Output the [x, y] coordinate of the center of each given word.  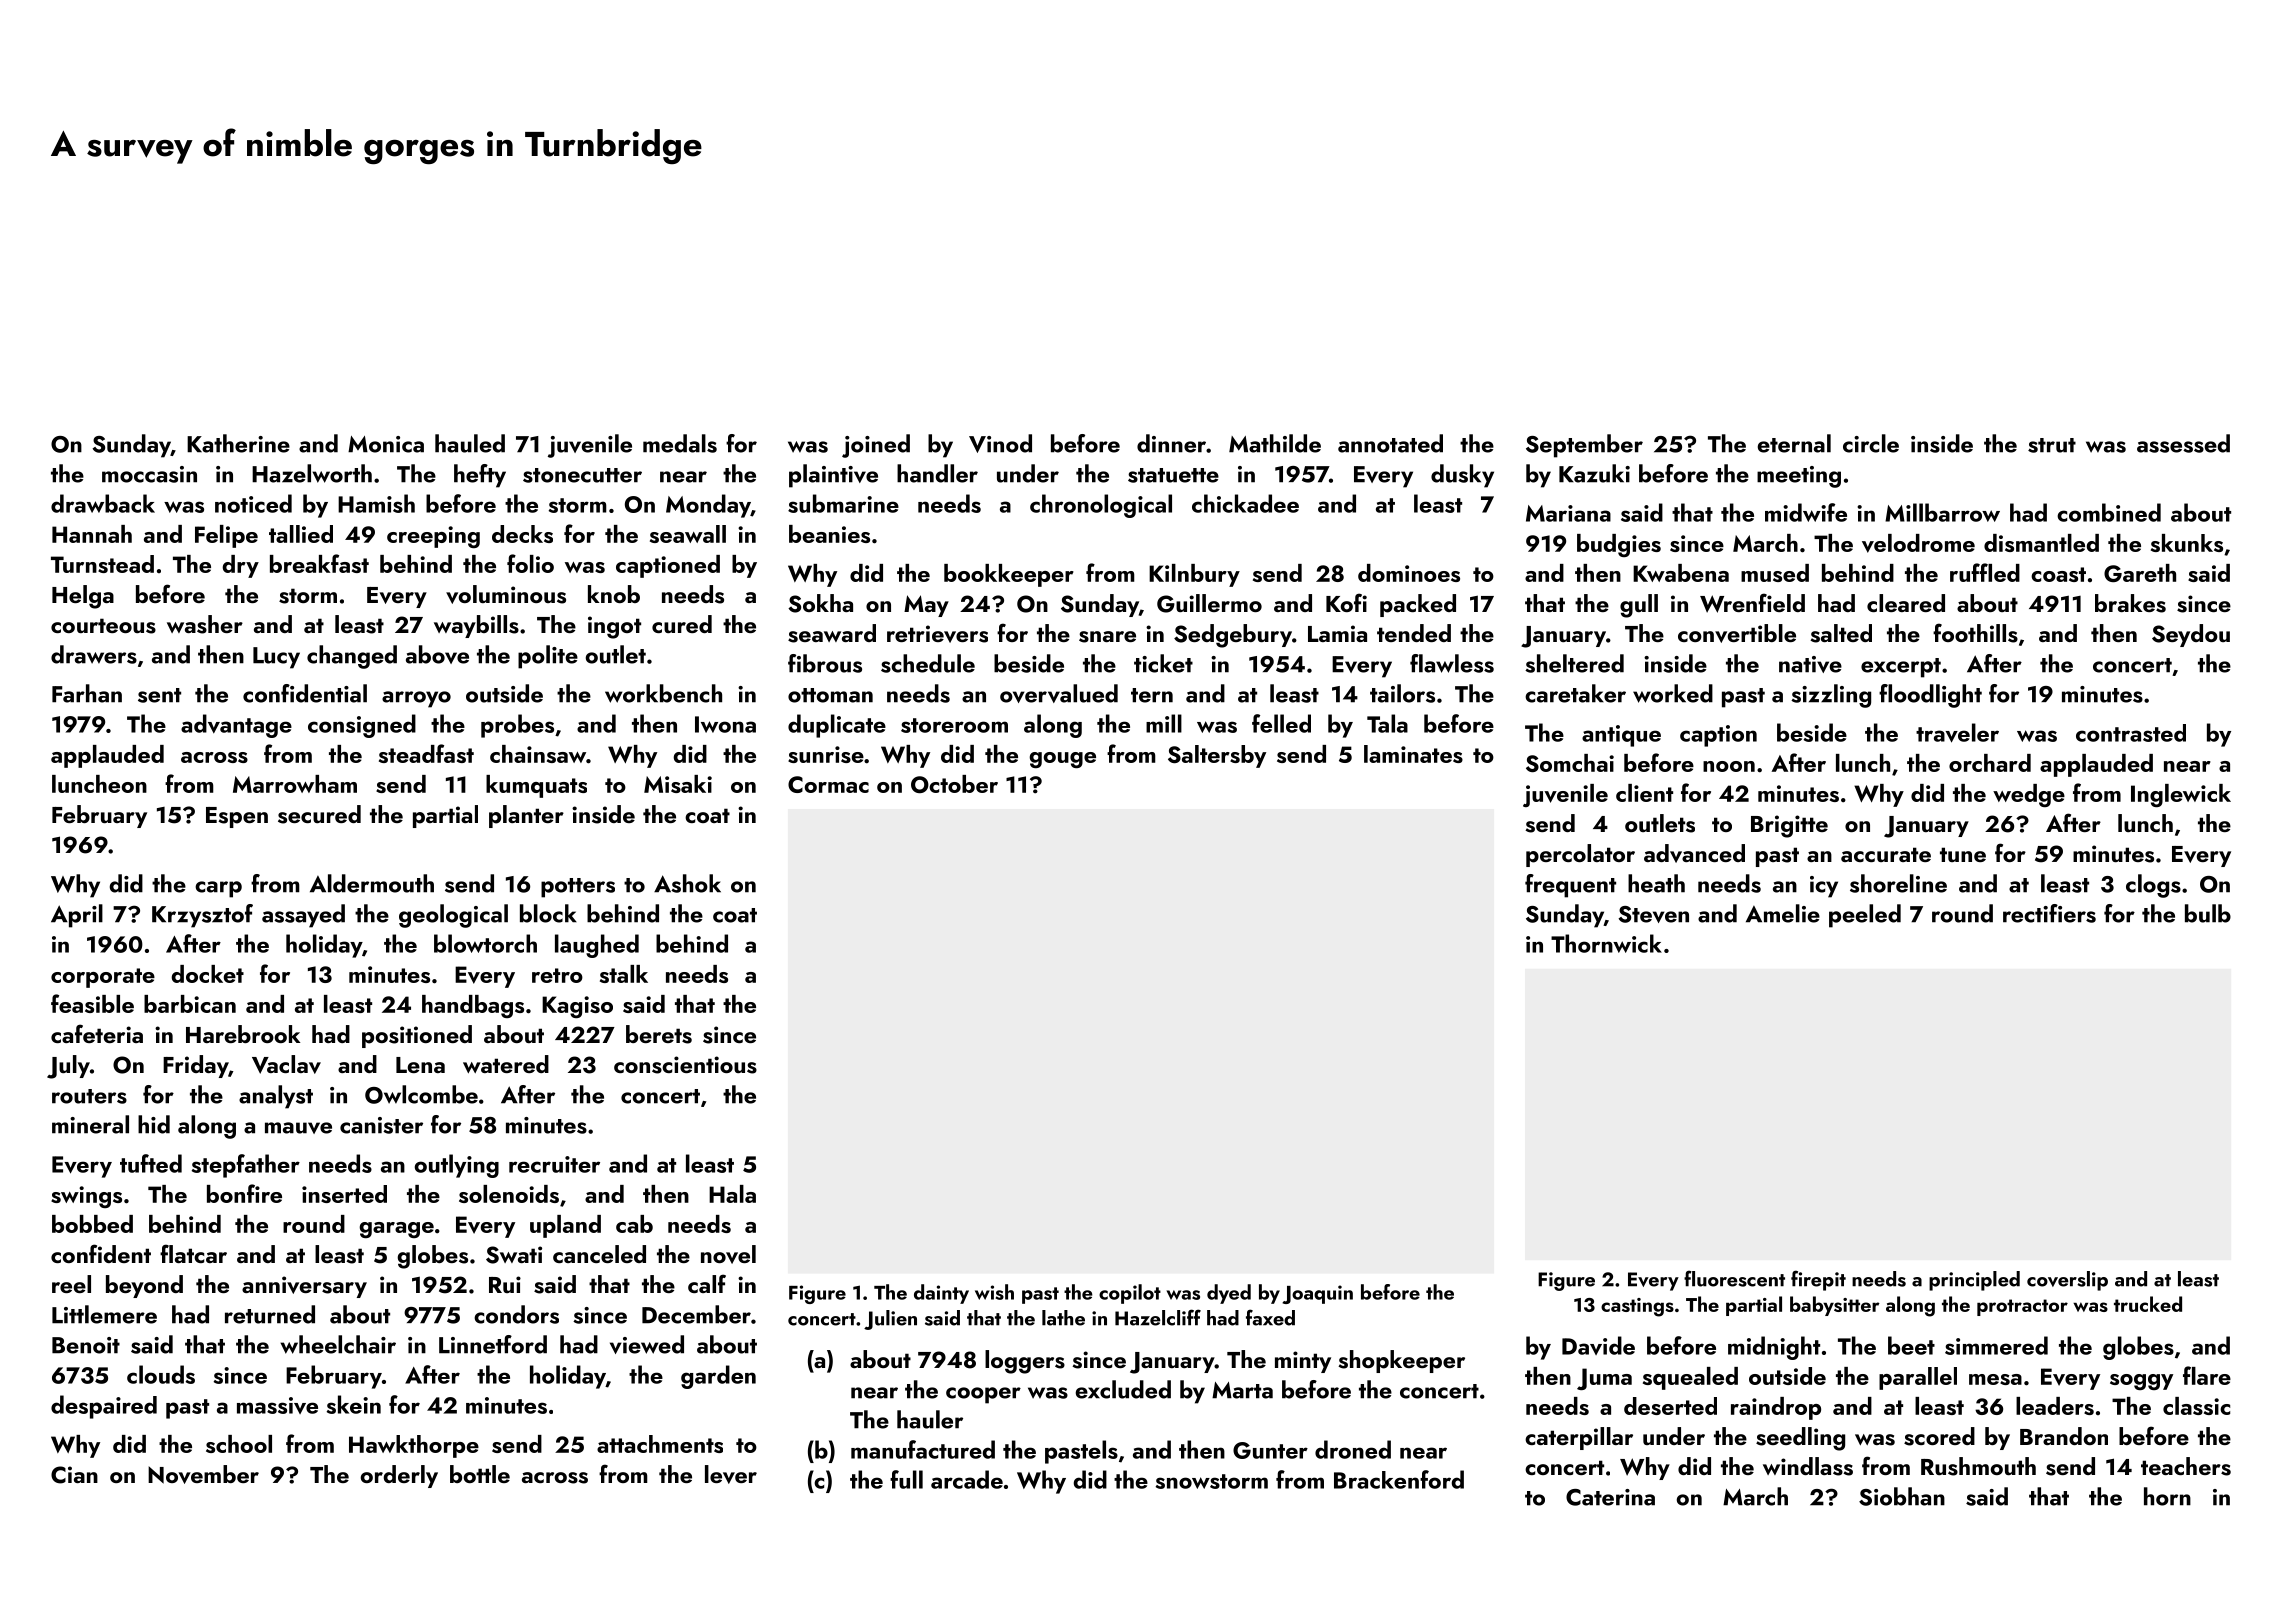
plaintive [833, 476]
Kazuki [1594, 473]
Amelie [1783, 913]
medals [680, 443]
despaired [104, 1407]
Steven [1653, 914]
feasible [92, 1003]
